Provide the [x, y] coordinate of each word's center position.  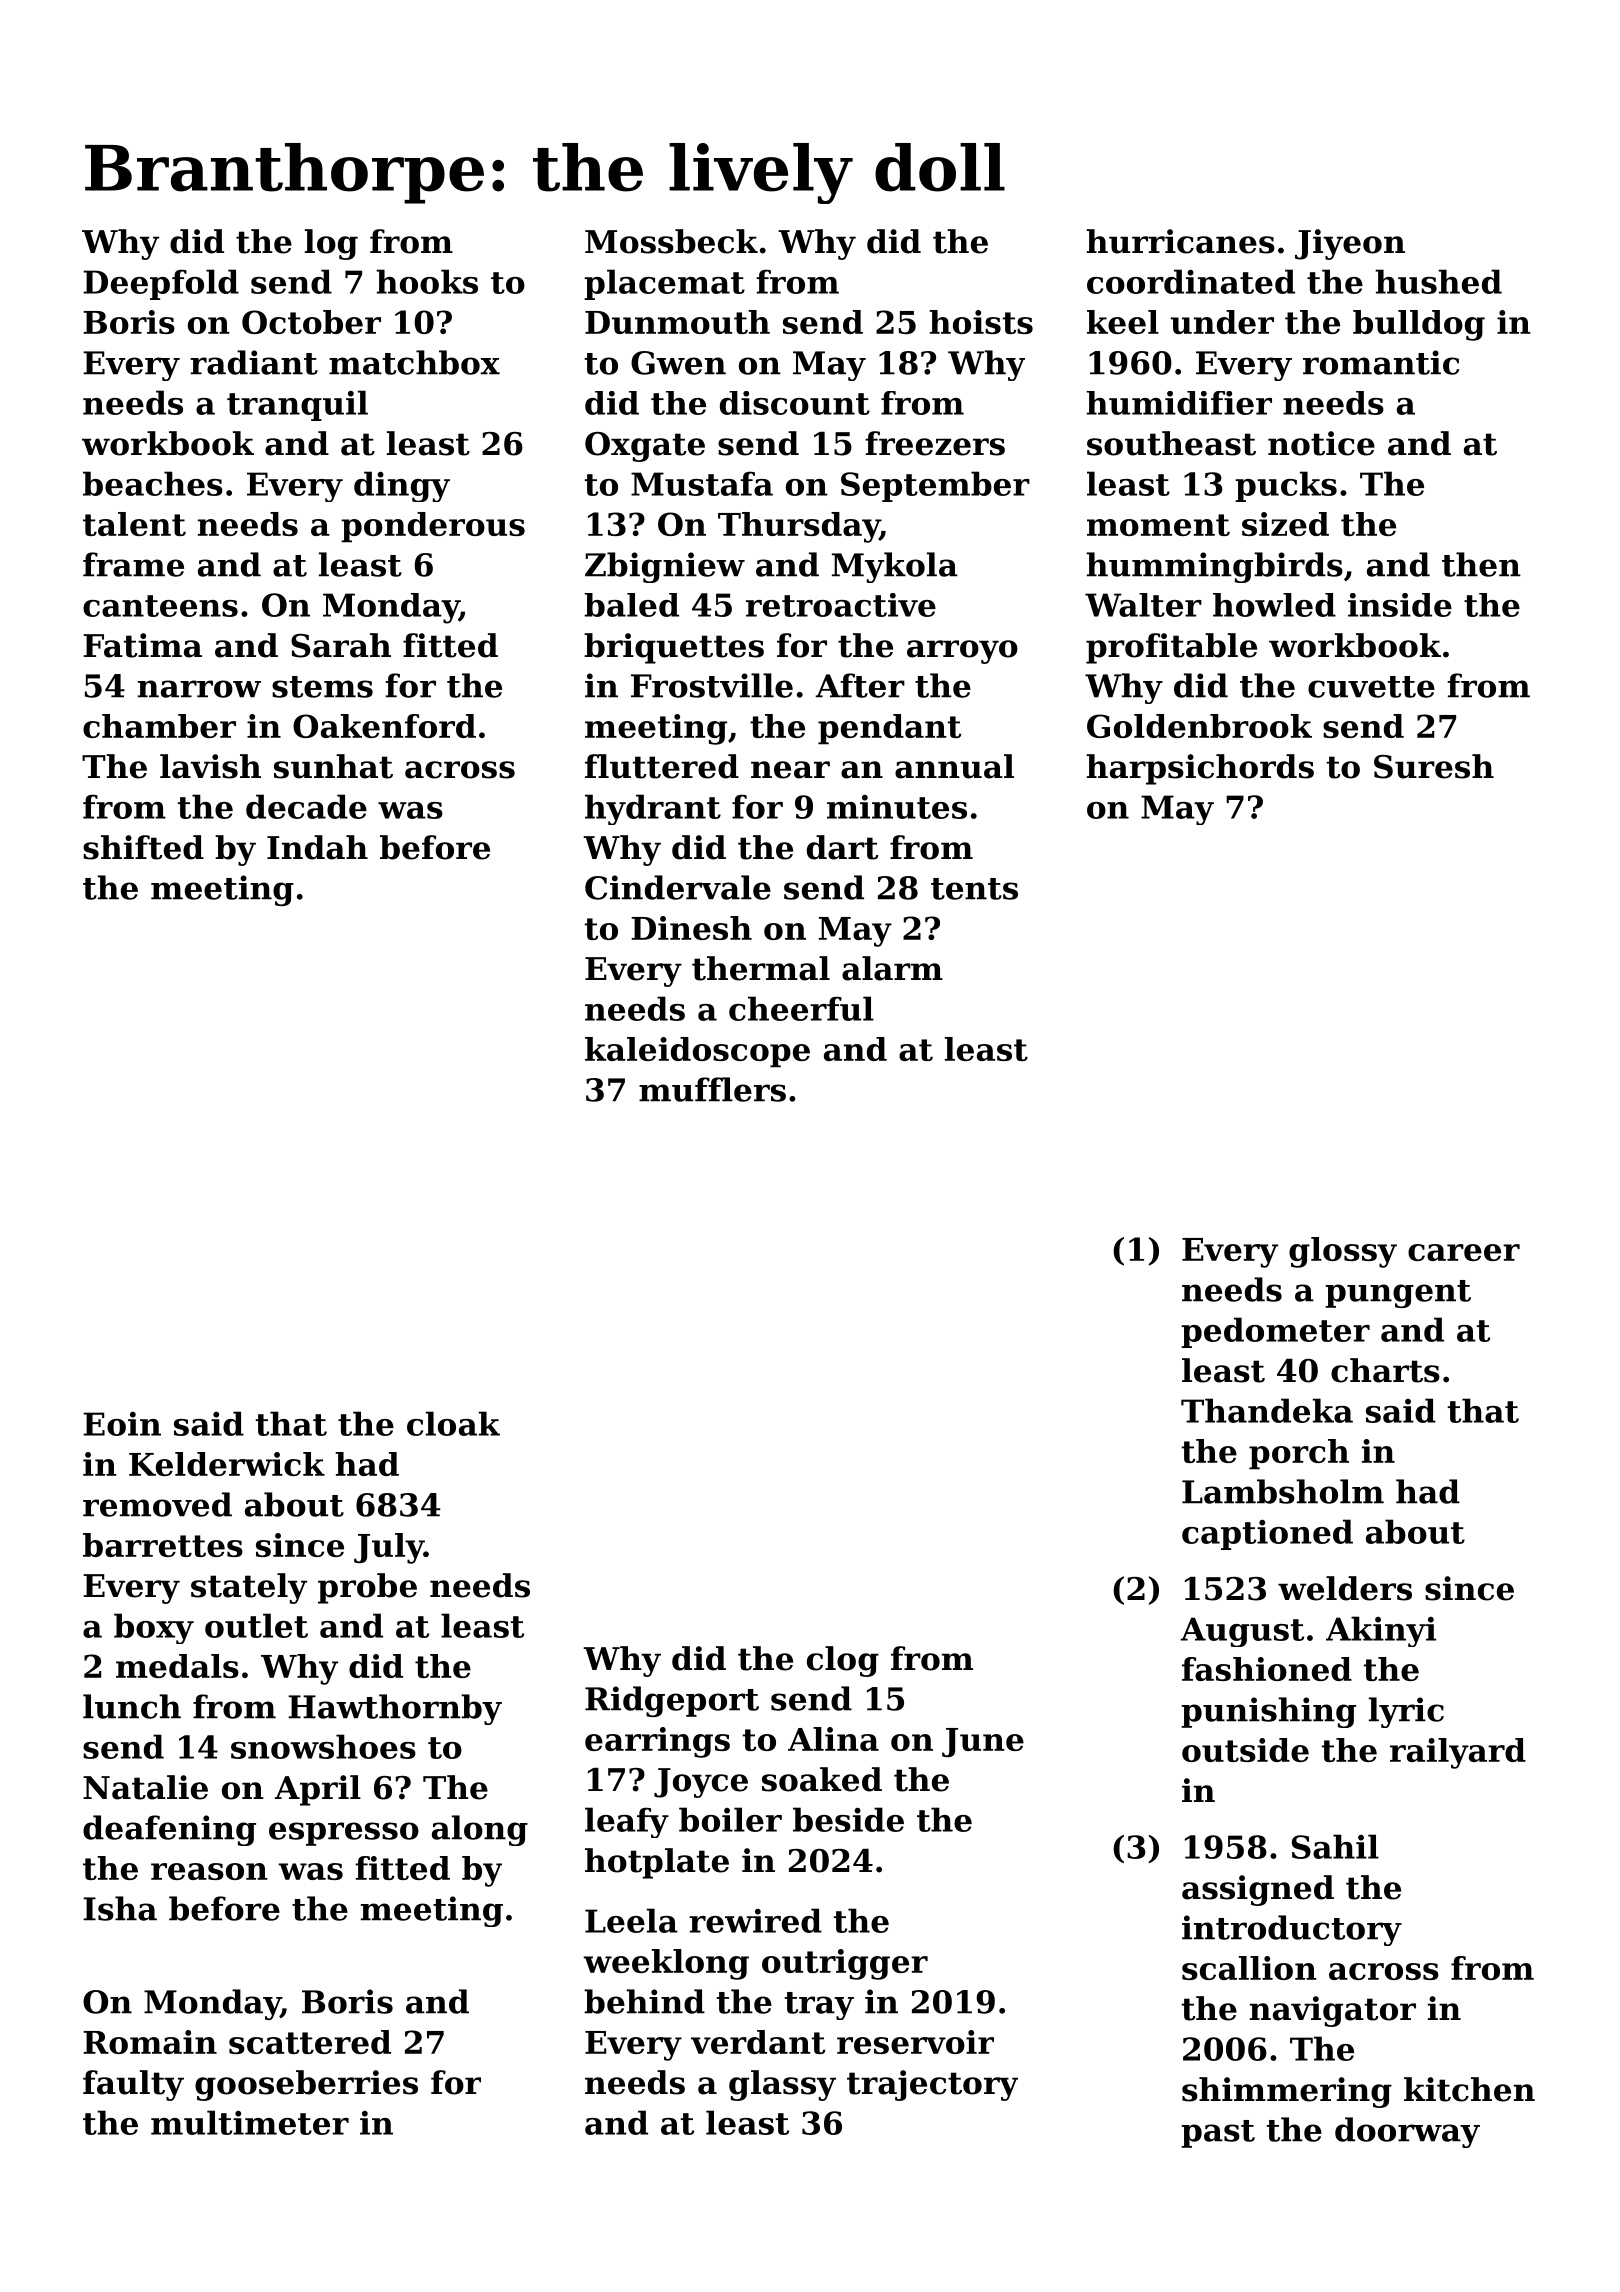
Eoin [122, 1424]
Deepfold [161, 284]
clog [843, 1661]
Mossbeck [671, 241]
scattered [310, 2042]
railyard [1458, 1753]
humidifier [1179, 403]
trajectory [932, 2085]
